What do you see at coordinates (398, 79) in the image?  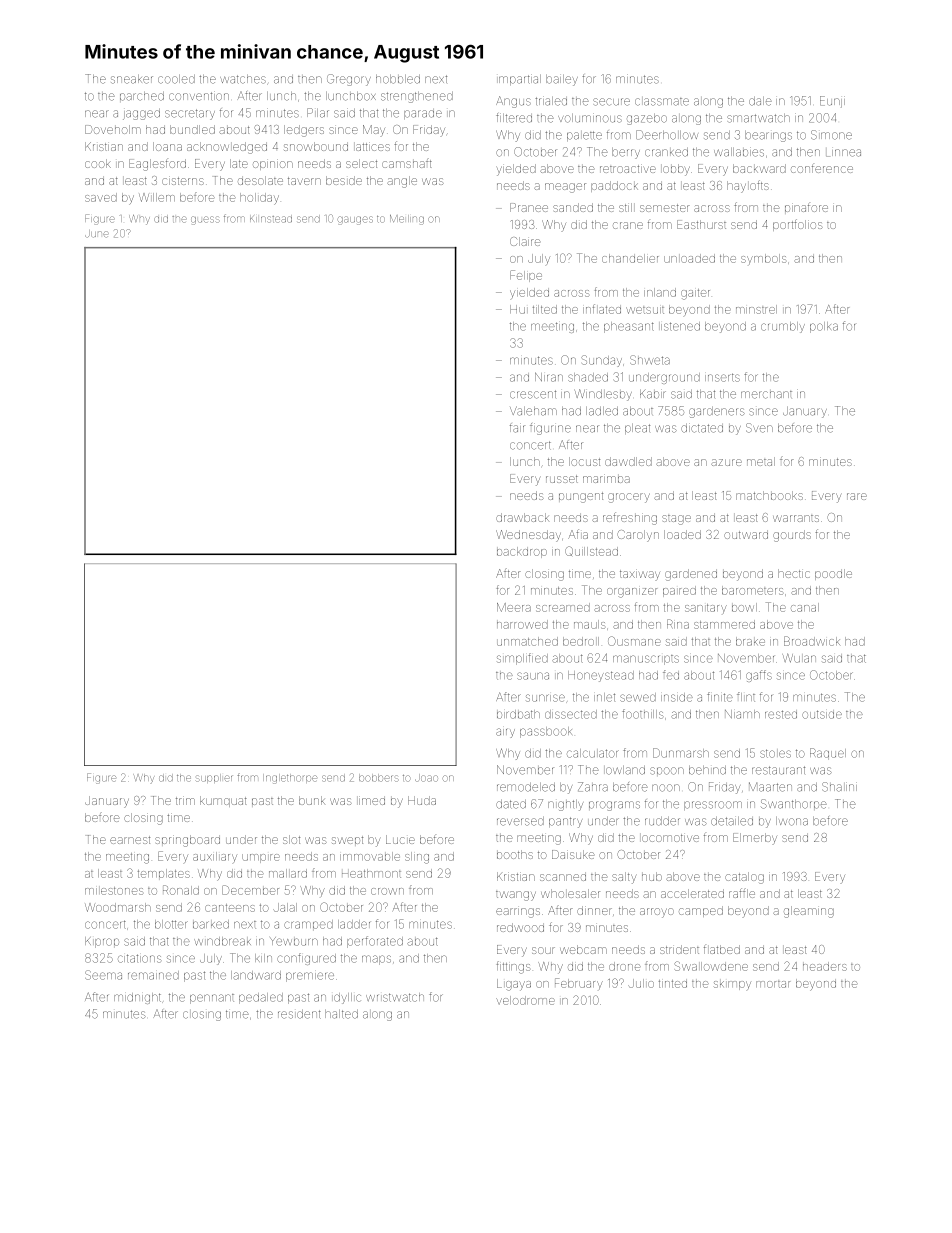 I see `hobbled` at bounding box center [398, 79].
